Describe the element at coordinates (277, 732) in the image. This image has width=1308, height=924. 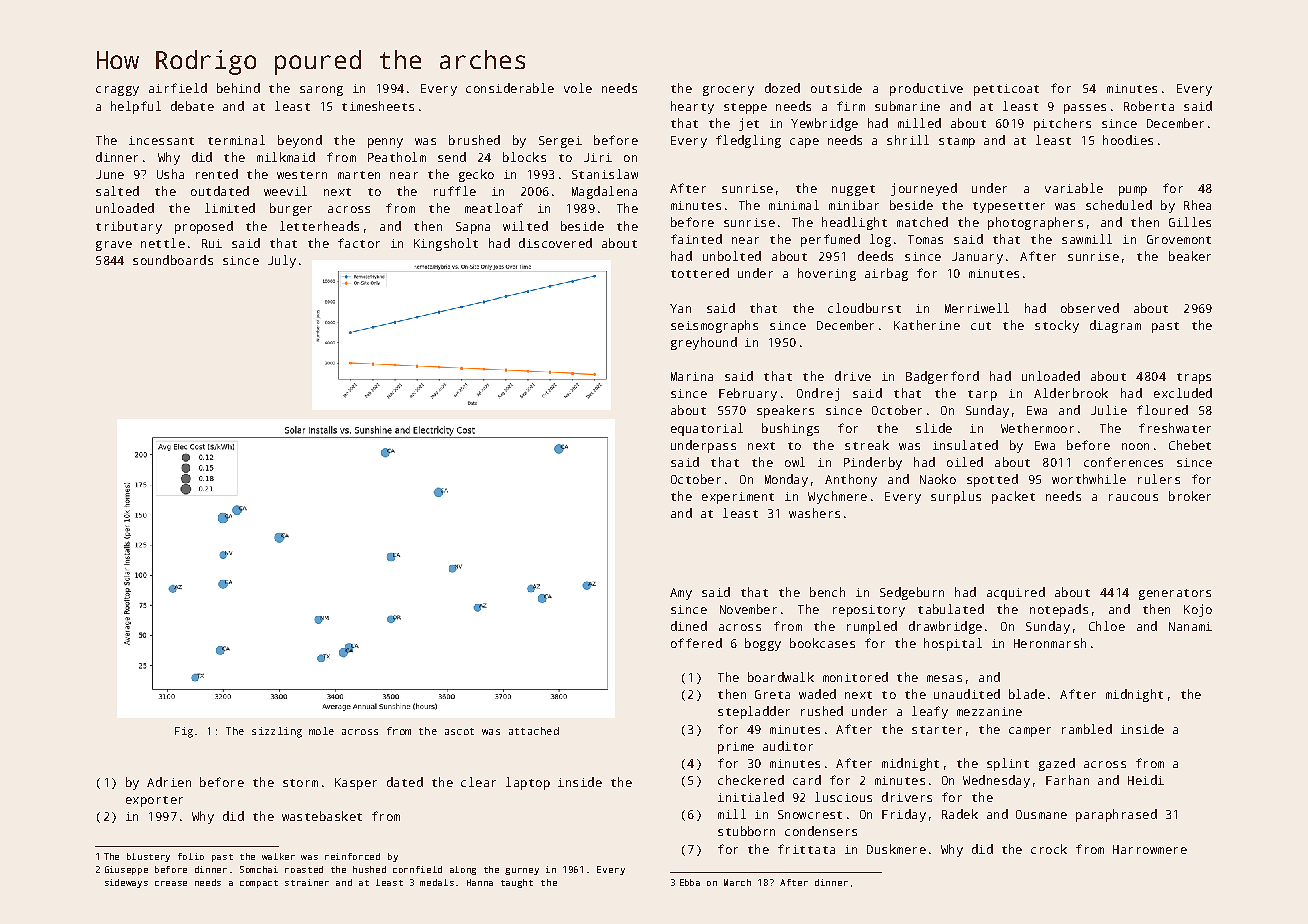
I see `sizzling` at that location.
